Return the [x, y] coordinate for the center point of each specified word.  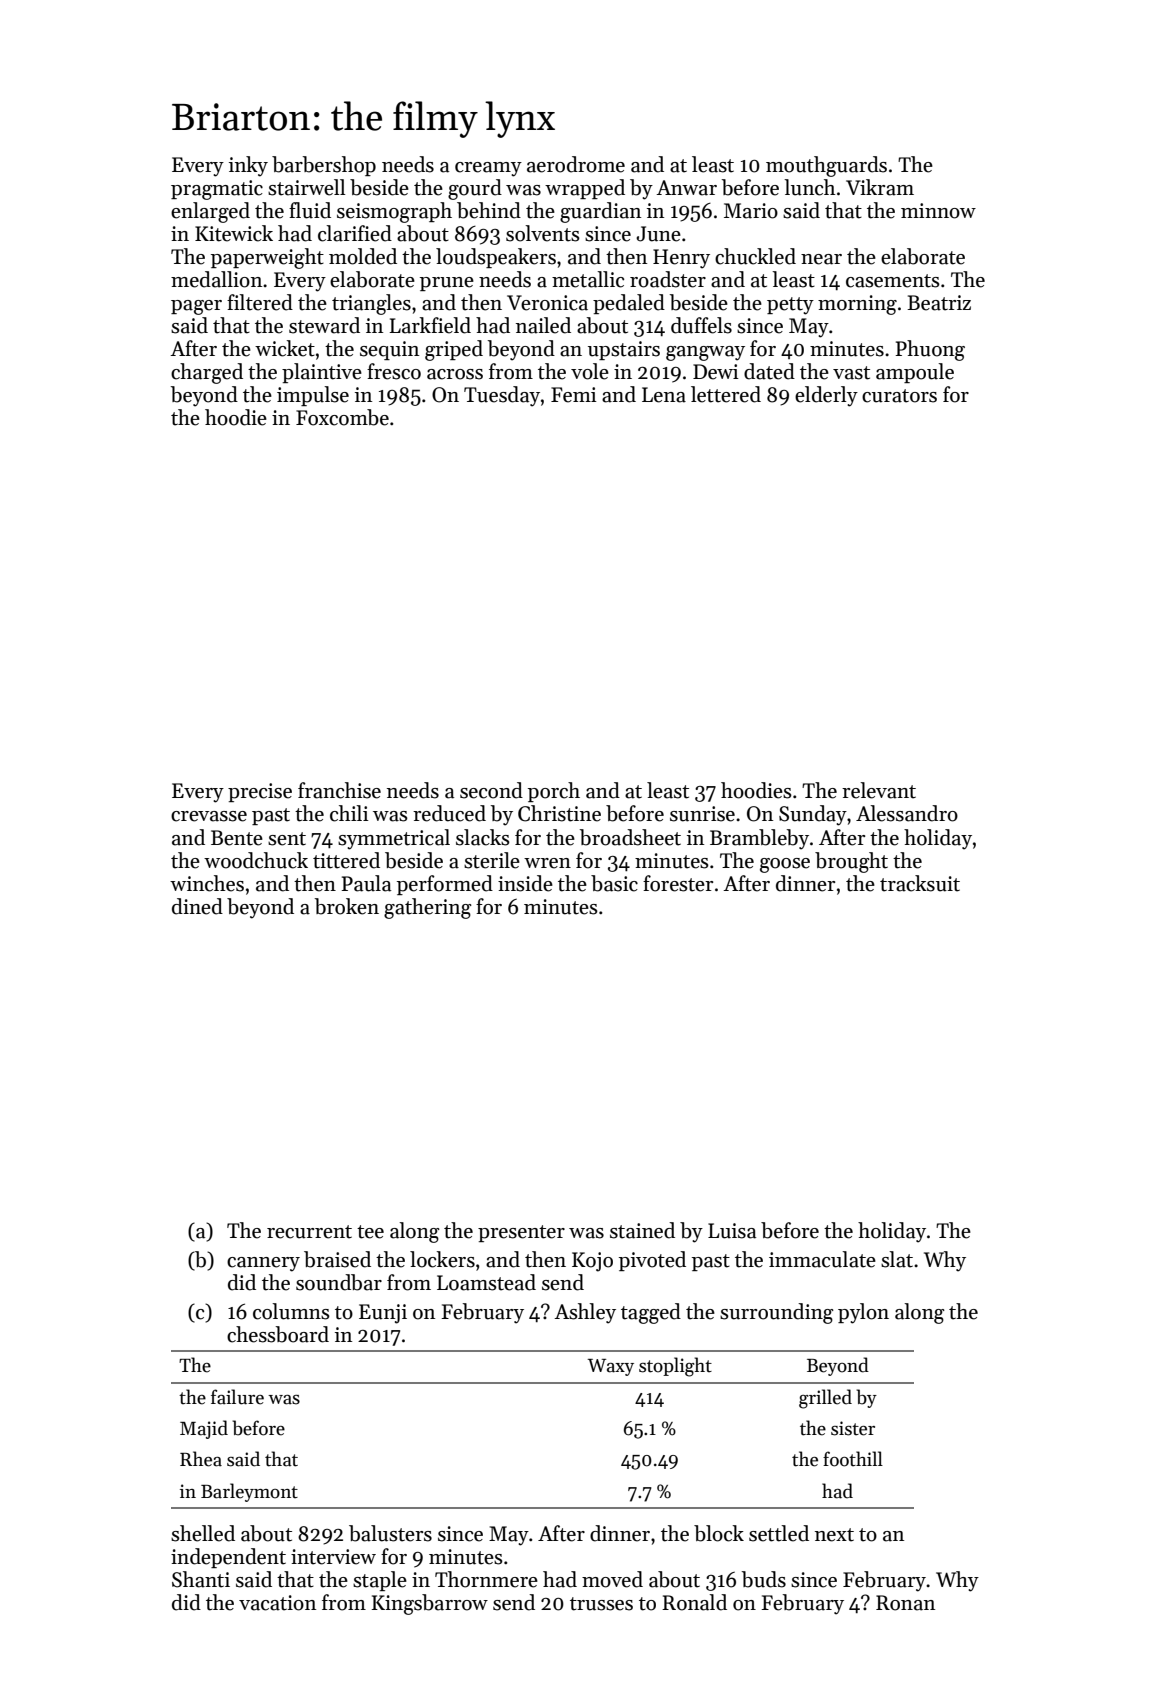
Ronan [905, 1603]
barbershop [324, 166]
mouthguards [826, 166]
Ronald [694, 1602]
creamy [488, 169]
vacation [277, 1603]
